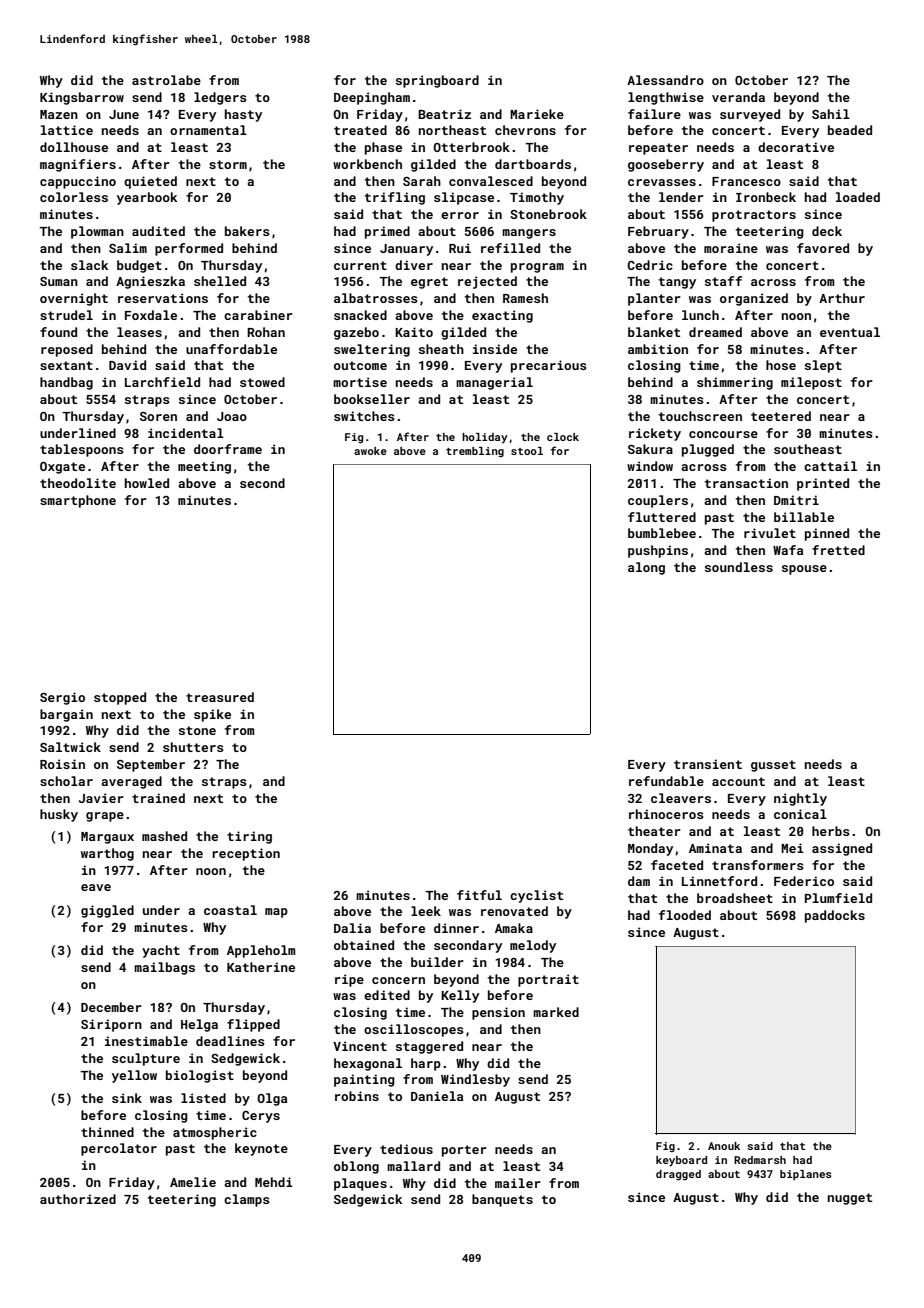 The width and height of the image is (924, 1308). What do you see at coordinates (429, 1047) in the image?
I see `staggered` at bounding box center [429, 1047].
